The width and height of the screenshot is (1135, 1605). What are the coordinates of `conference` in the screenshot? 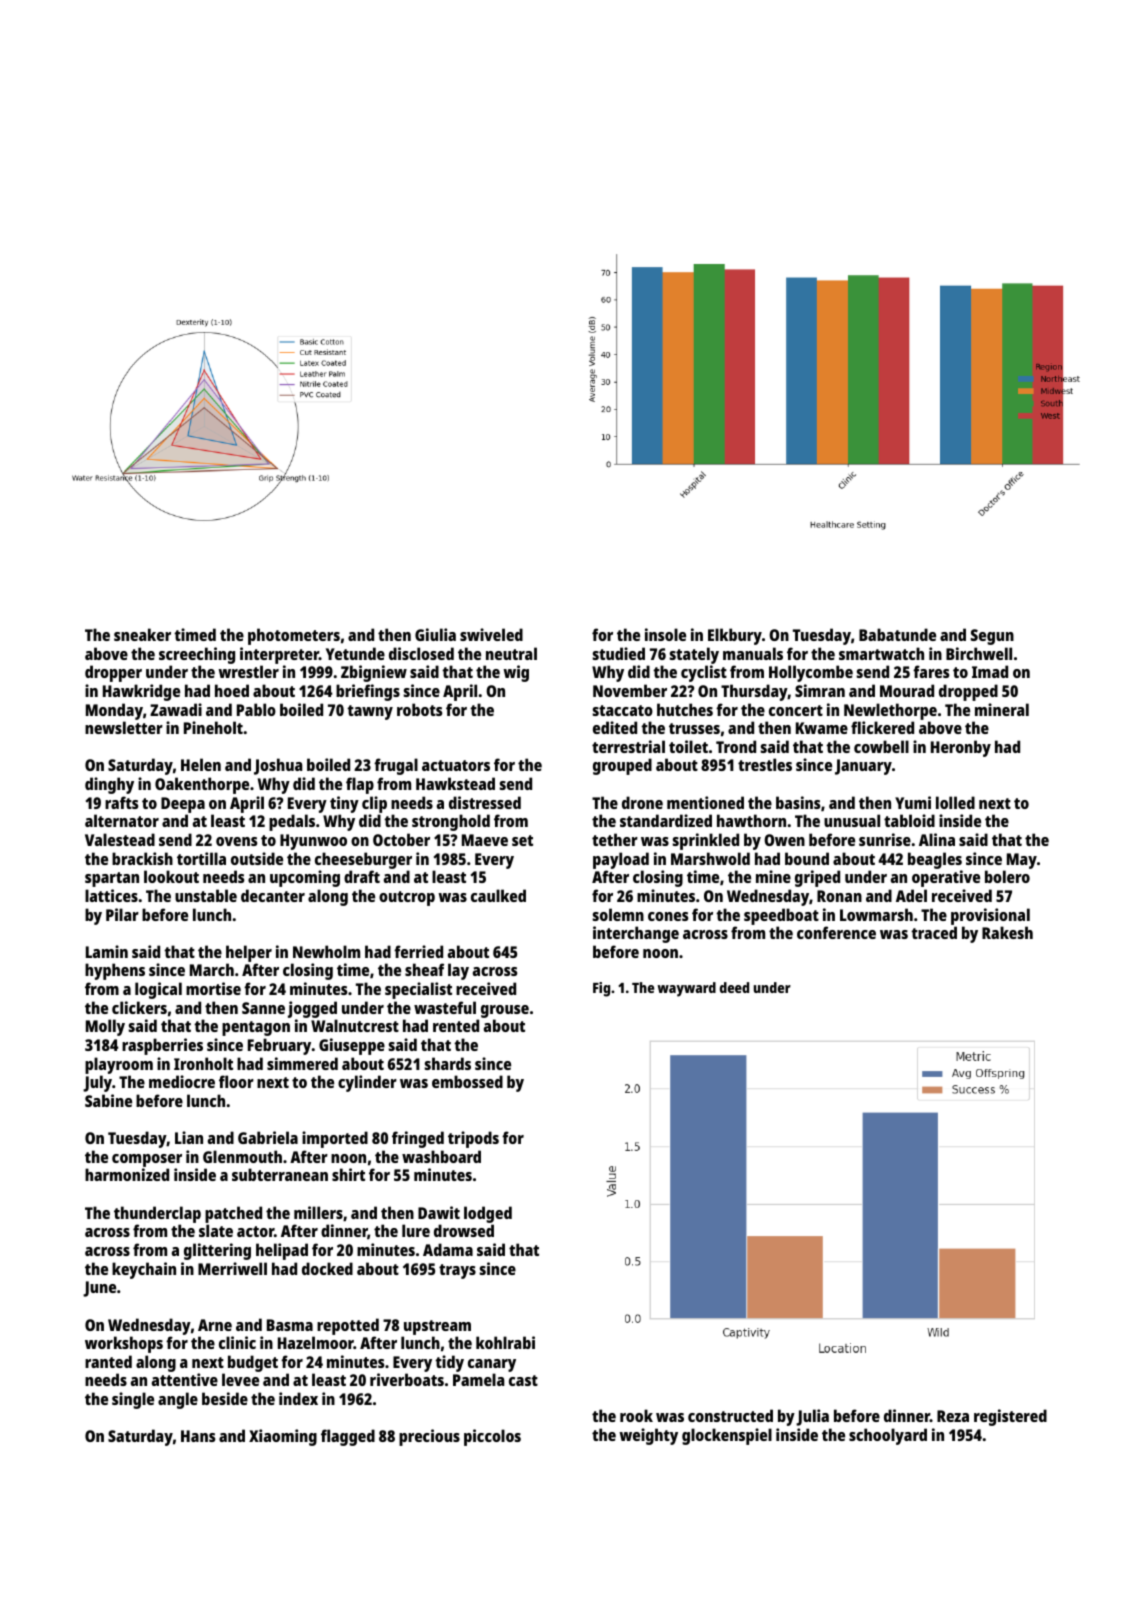 It's located at (836, 932).
